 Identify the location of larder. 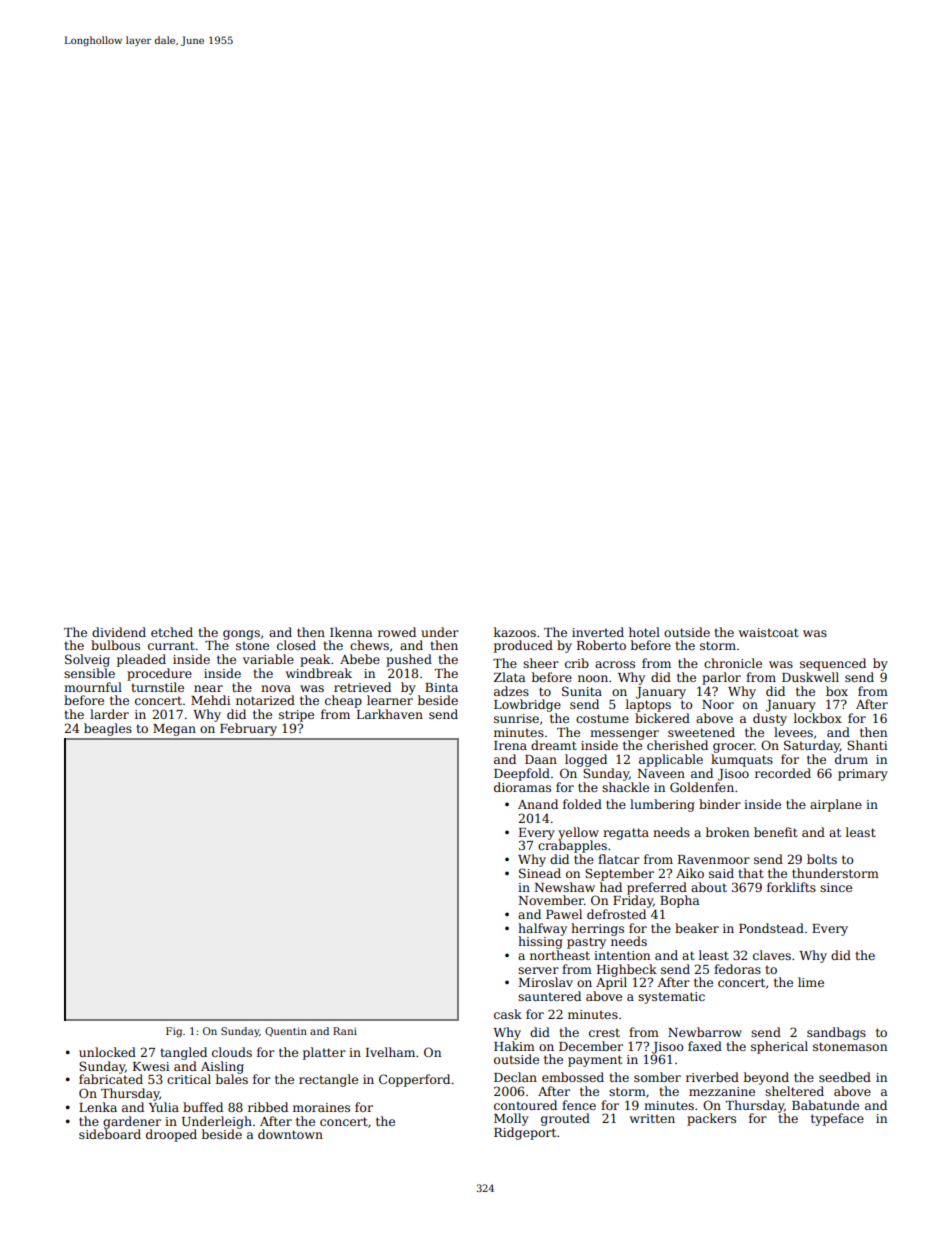
(109, 714).
